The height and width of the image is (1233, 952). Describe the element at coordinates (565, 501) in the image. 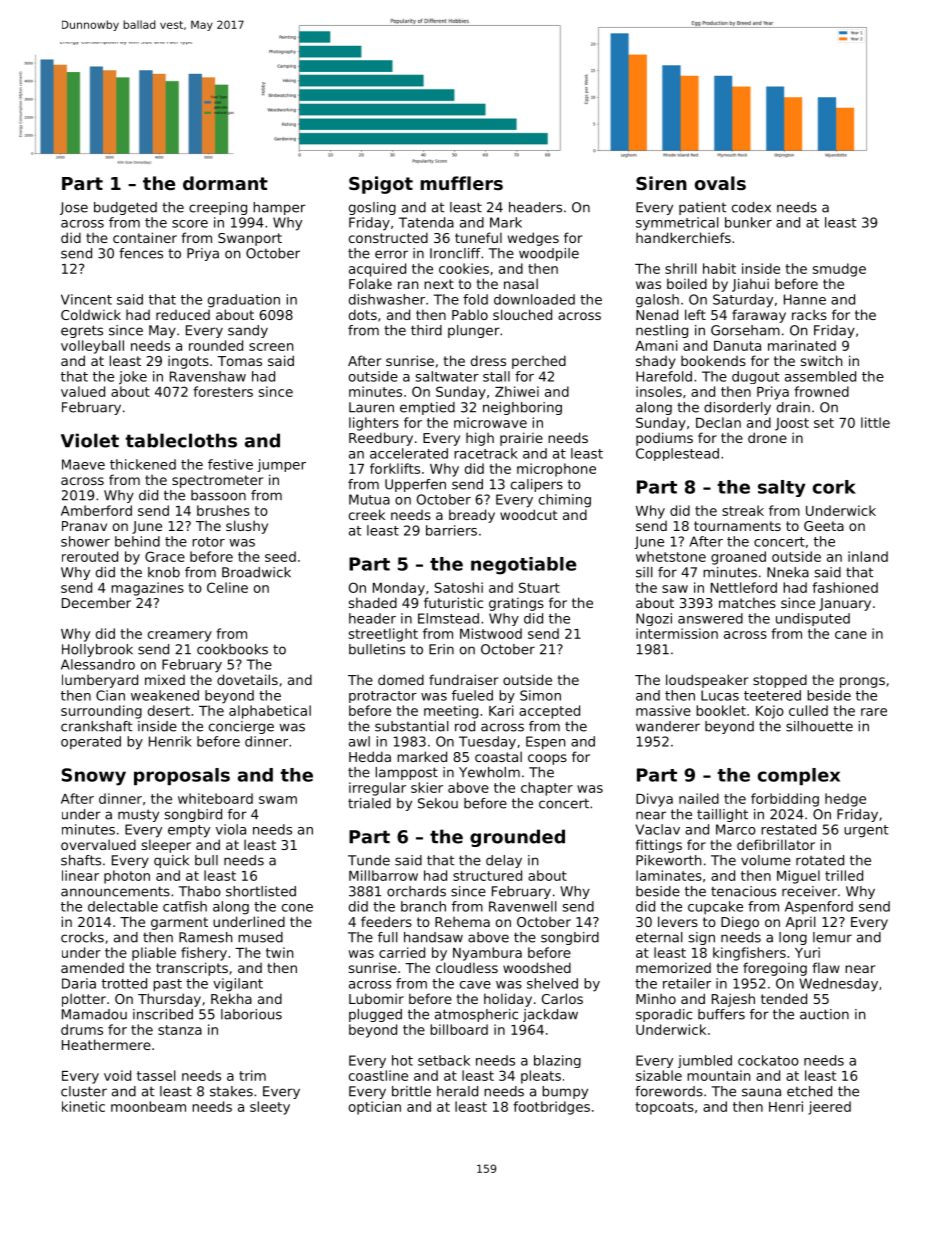

I see `chiming` at that location.
